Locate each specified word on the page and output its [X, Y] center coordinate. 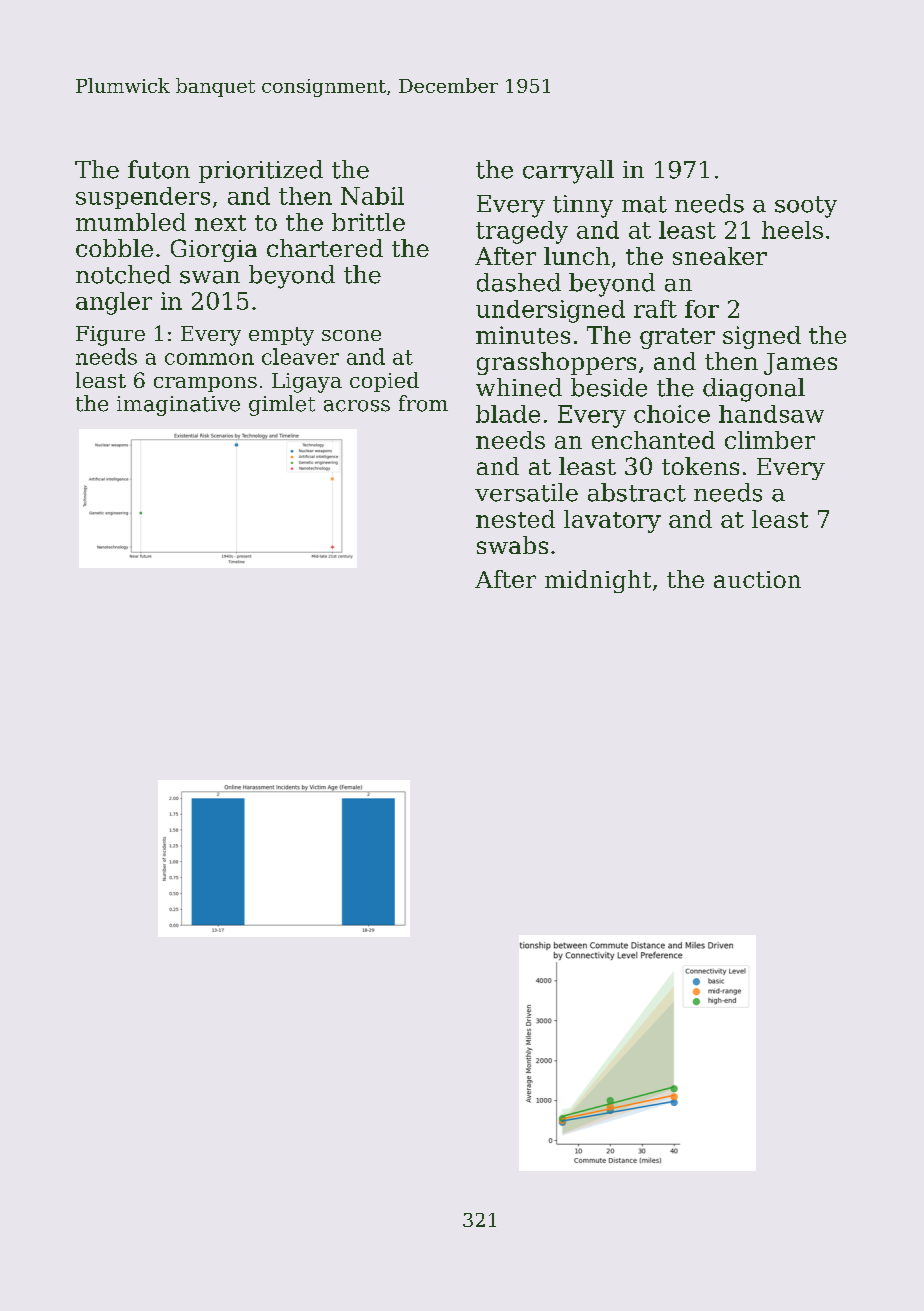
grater [677, 338]
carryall [568, 172]
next [220, 223]
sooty [806, 207]
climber [770, 440]
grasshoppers [556, 363]
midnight [598, 581]
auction [757, 579]
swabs [512, 545]
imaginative [178, 406]
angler [114, 303]
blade [508, 414]
